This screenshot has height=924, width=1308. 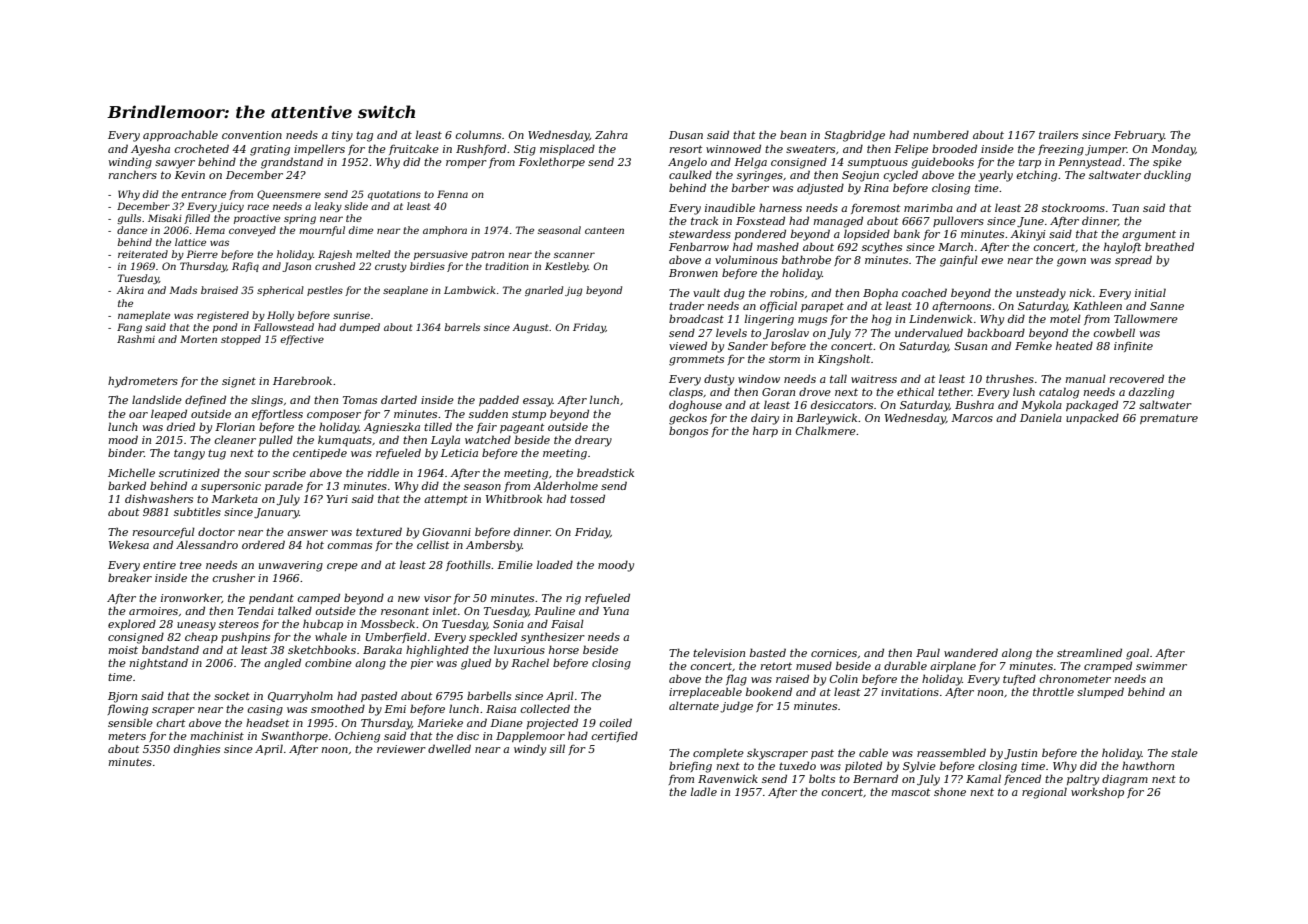 I want to click on reviewer, so click(x=401, y=749).
